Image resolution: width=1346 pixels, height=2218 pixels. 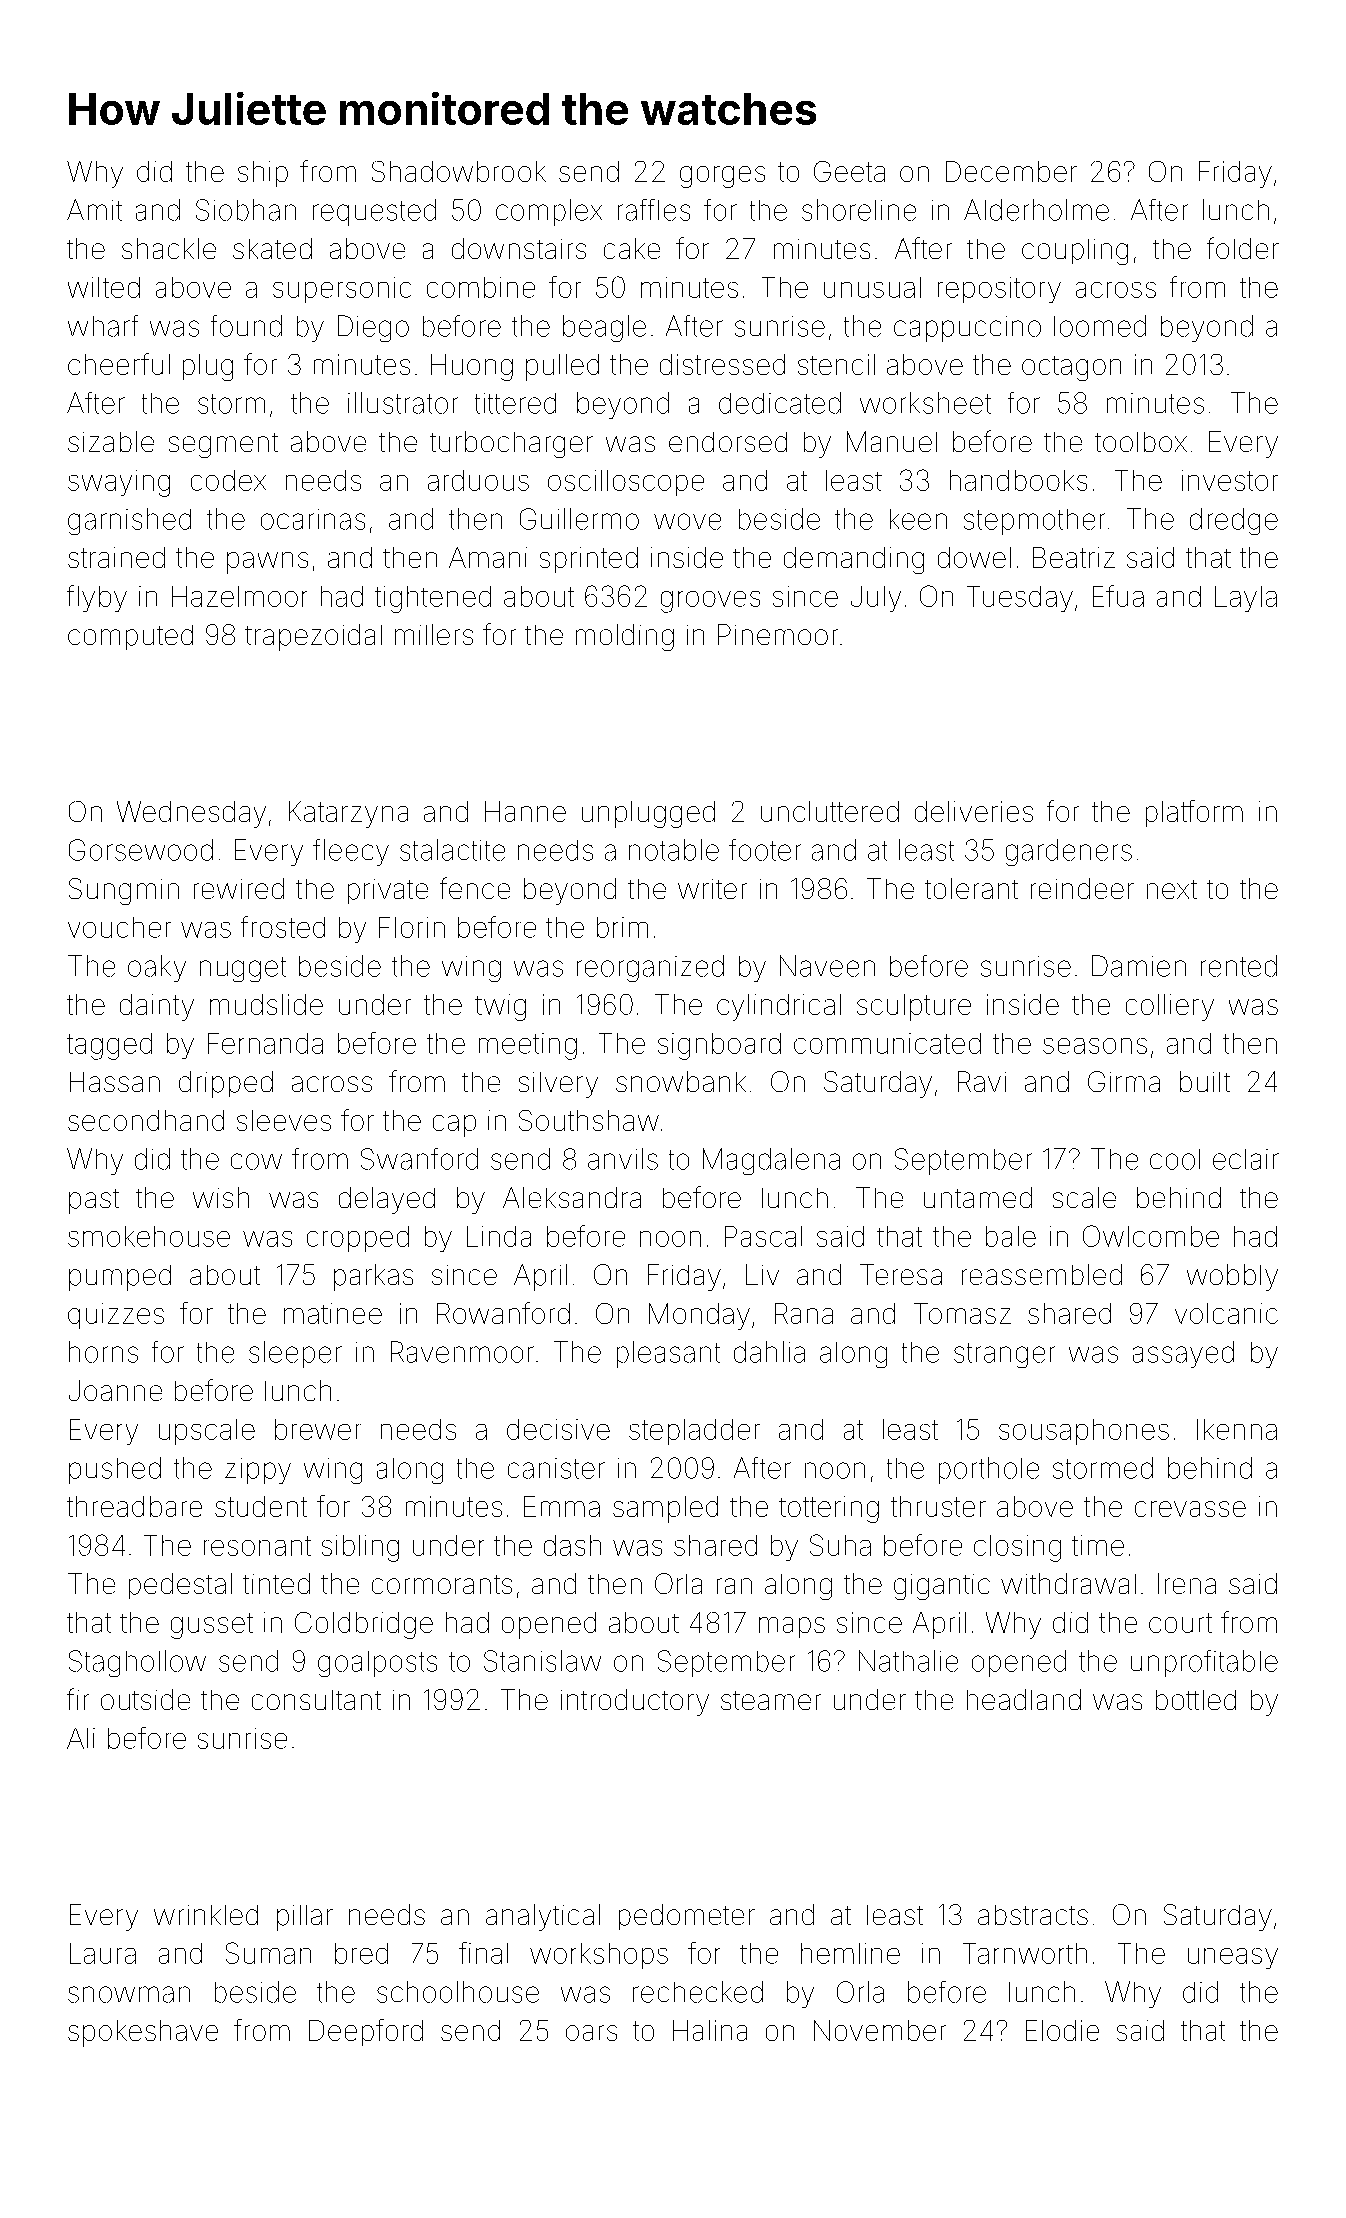 What do you see at coordinates (771, 1700) in the screenshot?
I see `steamer` at bounding box center [771, 1700].
